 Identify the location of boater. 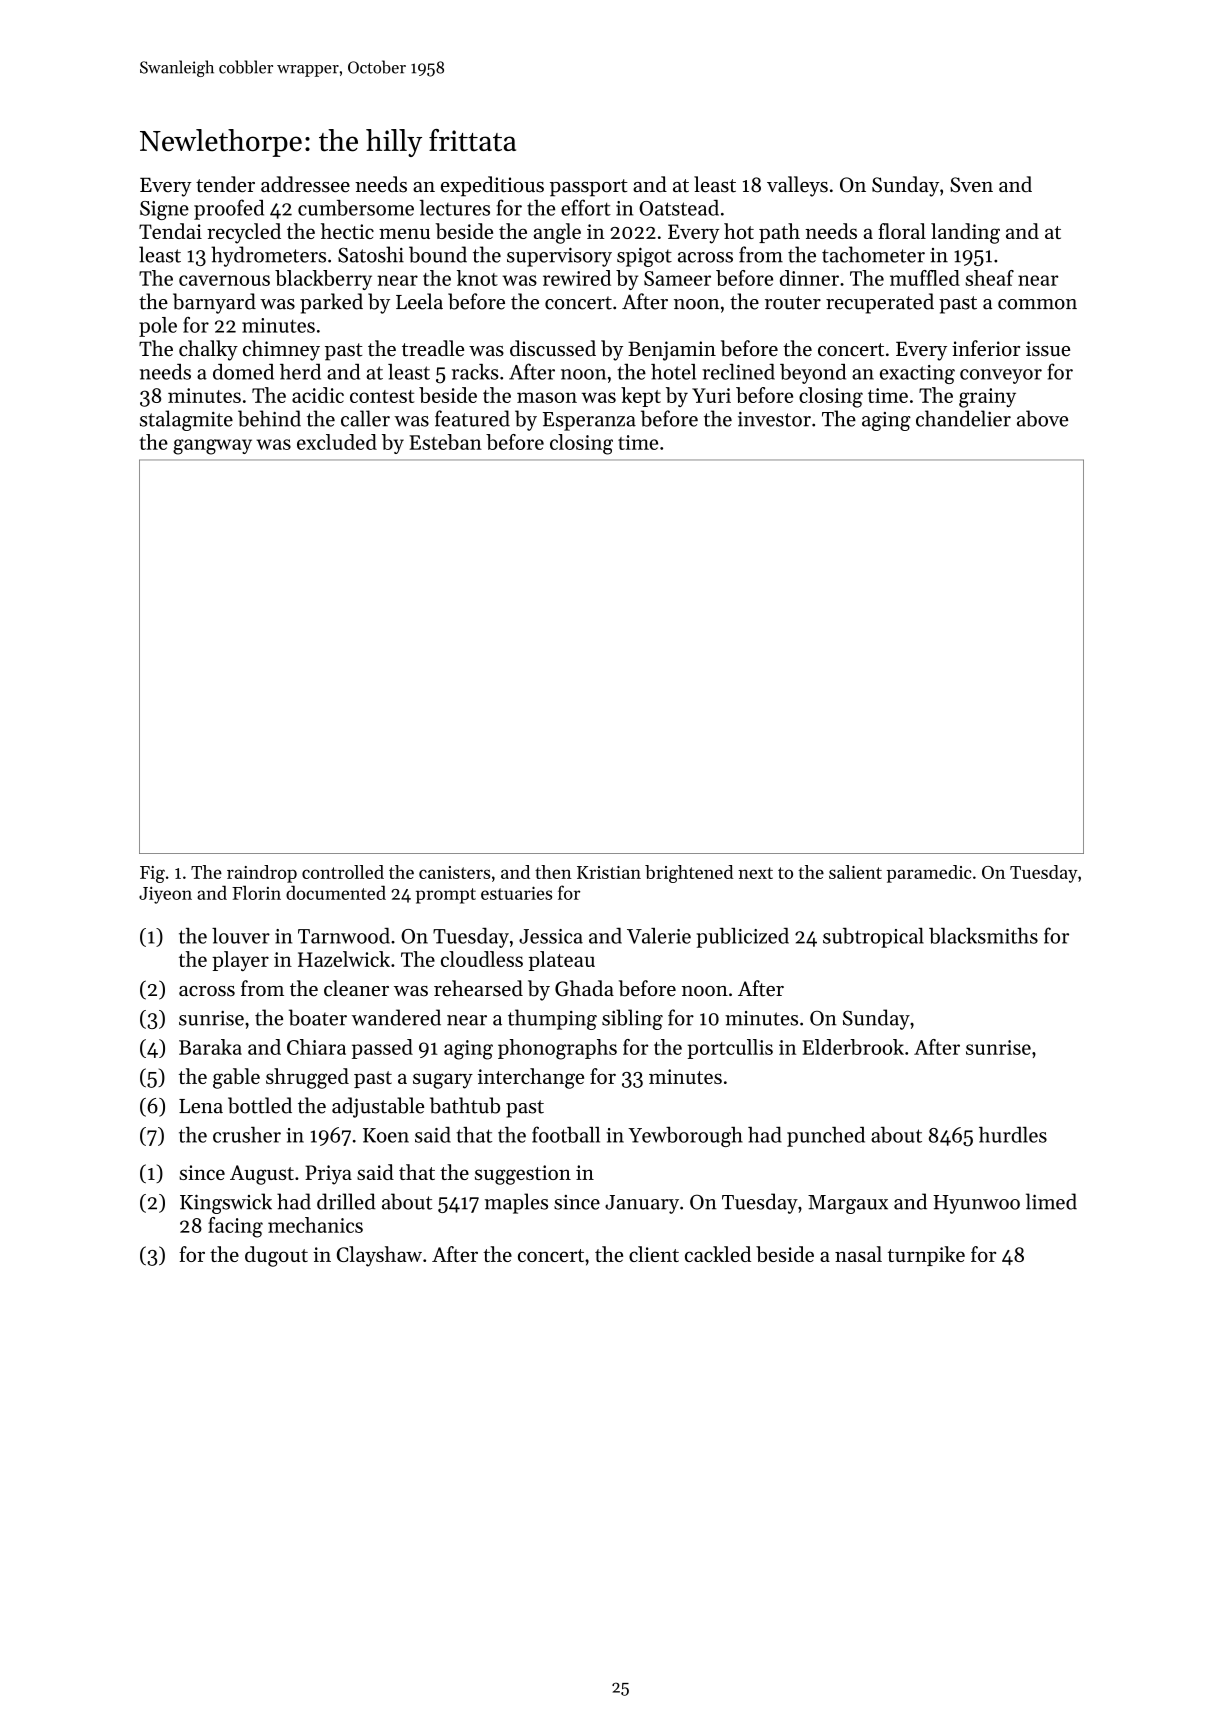
(318, 1017).
